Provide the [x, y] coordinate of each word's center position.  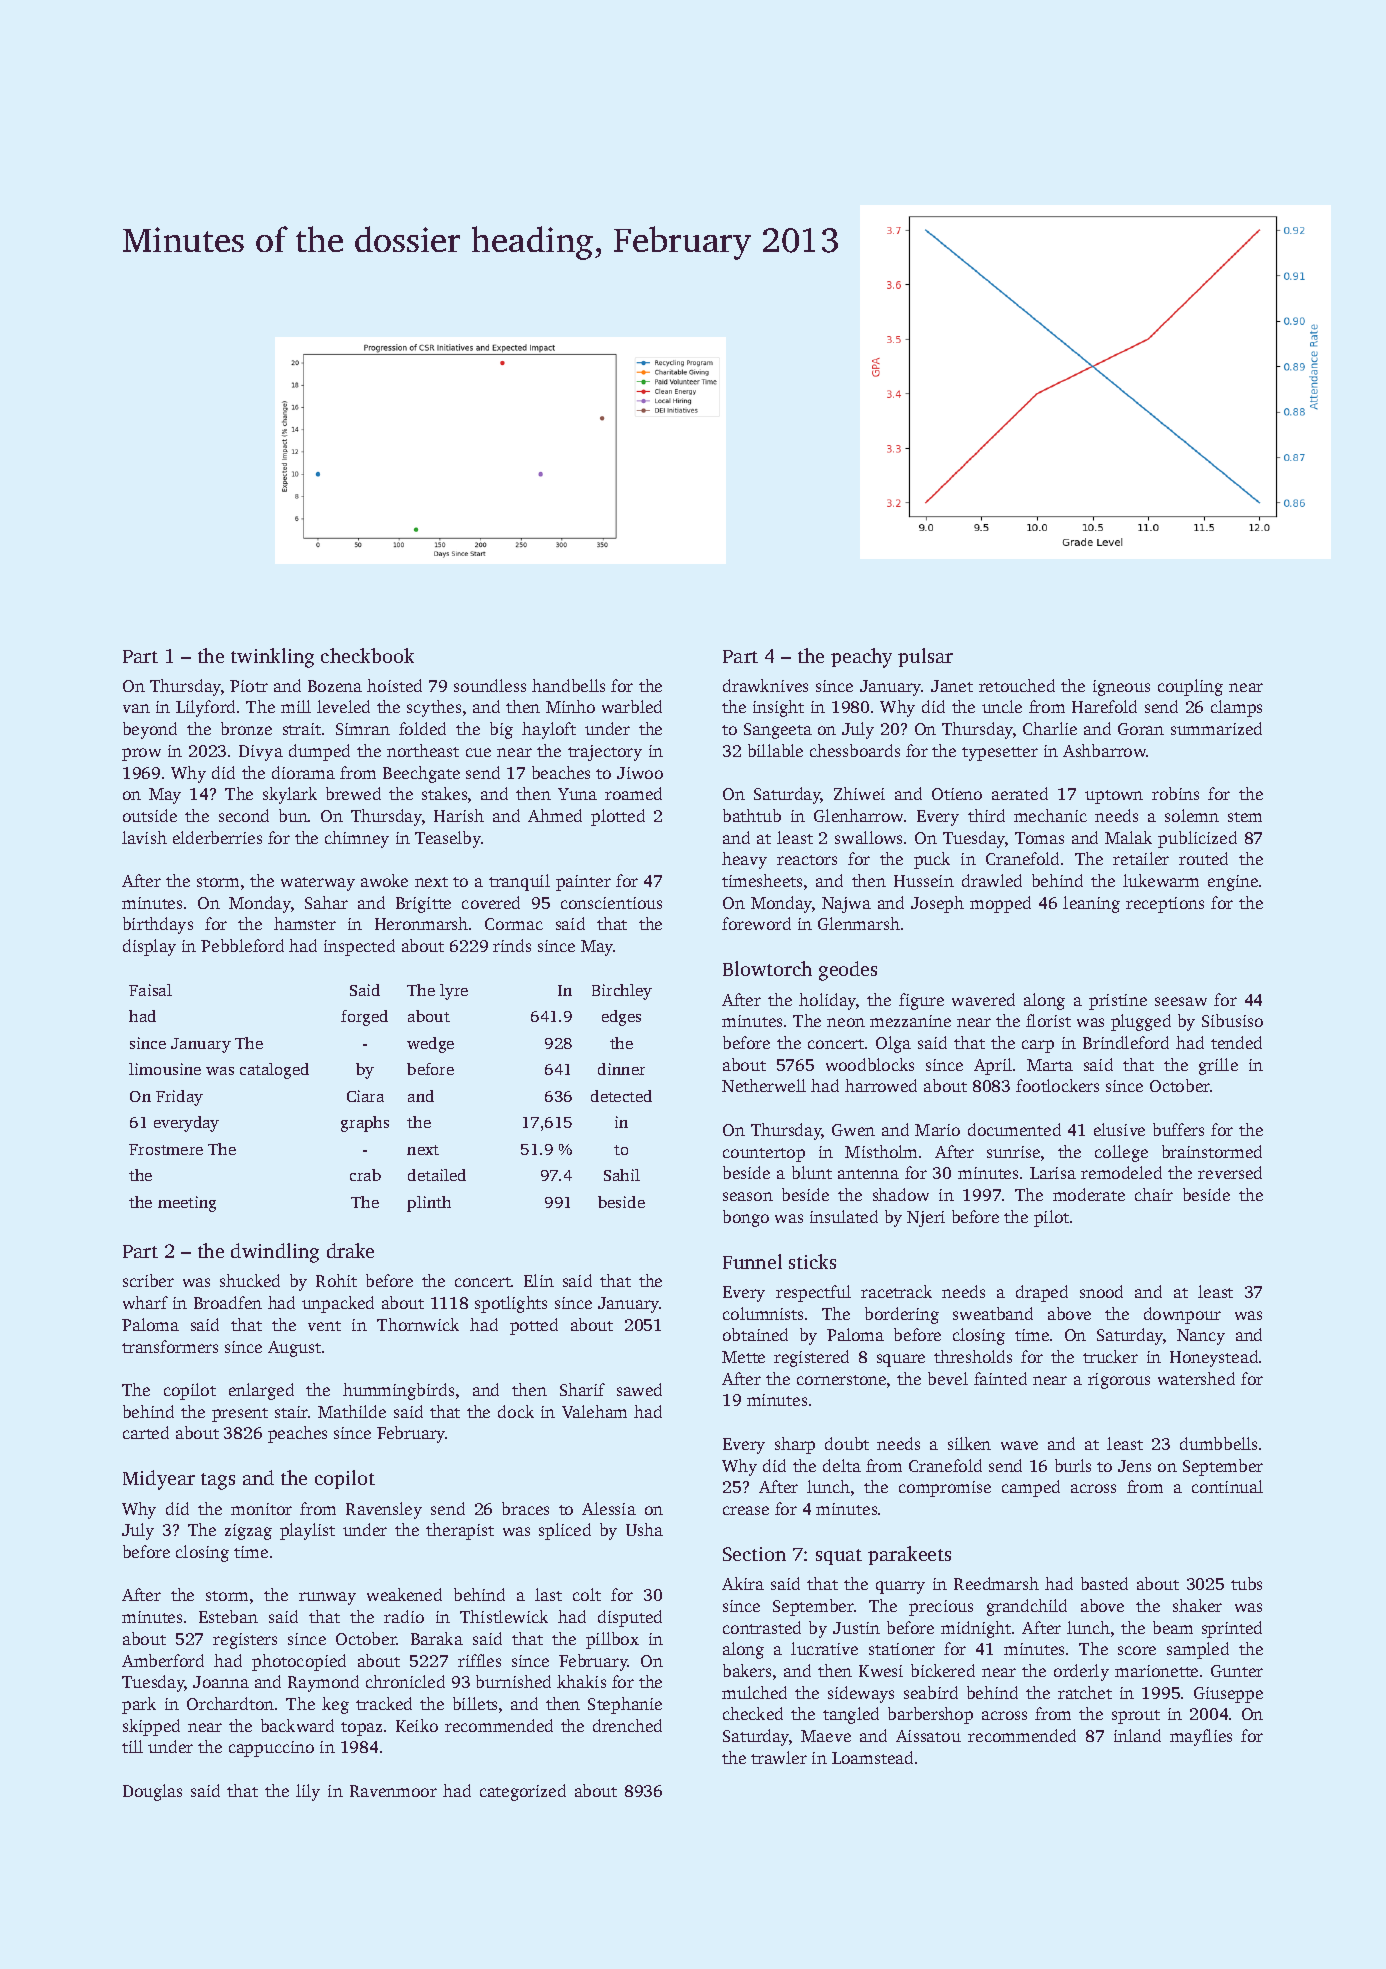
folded [422, 728]
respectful [813, 1293]
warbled [632, 706]
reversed [1230, 1172]
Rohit [336, 1280]
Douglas [152, 1792]
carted [146, 1432]
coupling [1190, 687]
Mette [743, 1357]
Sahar [326, 902]
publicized [1197, 839]
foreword [756, 923]
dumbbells [1218, 1443]
